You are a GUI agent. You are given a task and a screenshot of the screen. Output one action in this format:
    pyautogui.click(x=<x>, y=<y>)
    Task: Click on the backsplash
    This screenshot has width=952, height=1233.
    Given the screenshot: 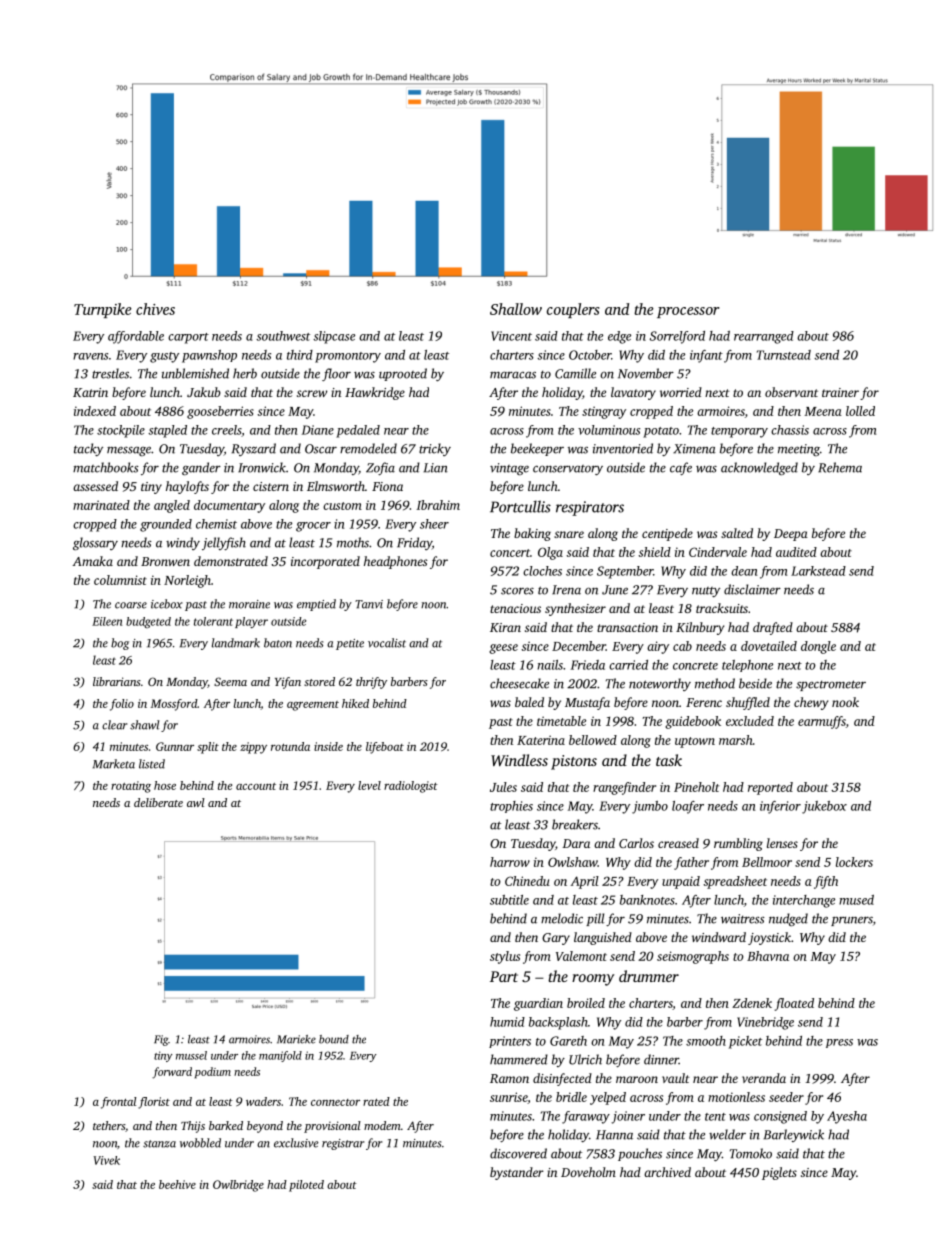 What is the action you would take?
    pyautogui.click(x=558, y=1023)
